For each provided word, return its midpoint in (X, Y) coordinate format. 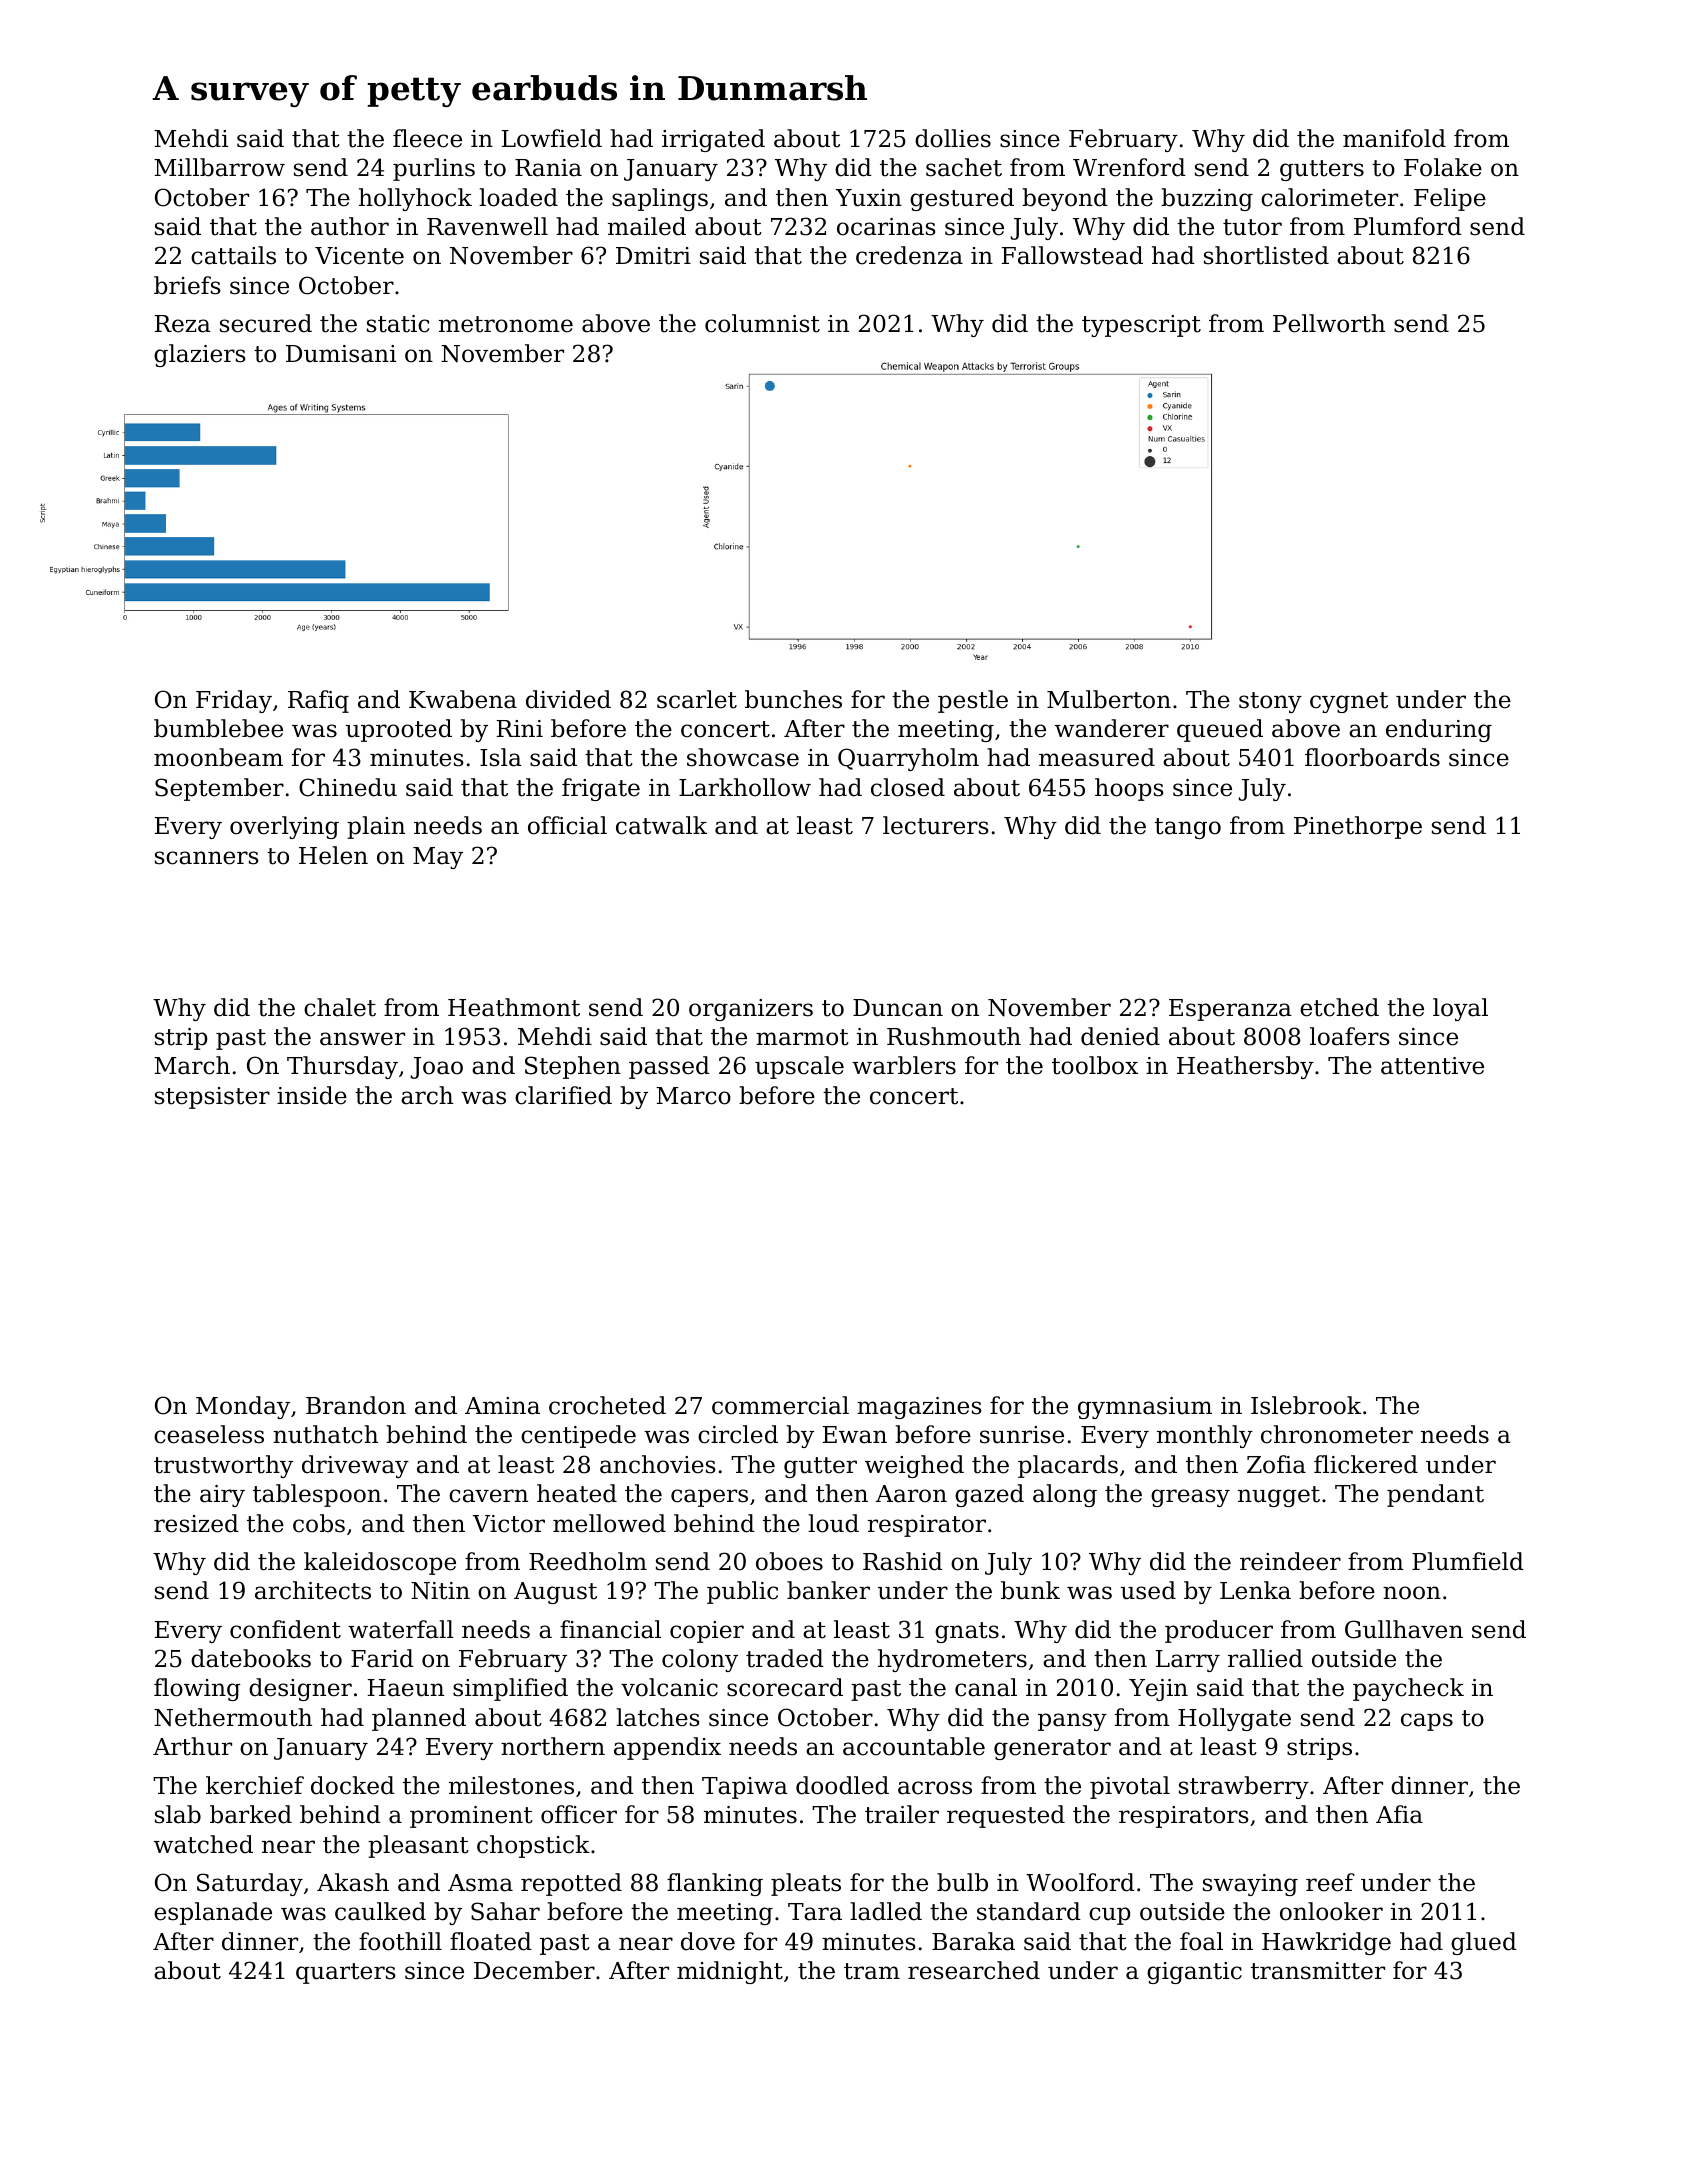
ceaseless (209, 1434)
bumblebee (218, 728)
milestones (511, 1785)
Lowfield (552, 138)
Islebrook (1306, 1405)
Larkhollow (745, 787)
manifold (1394, 138)
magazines (919, 1408)
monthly (1205, 1436)
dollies (953, 138)
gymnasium (1145, 1408)
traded (785, 1658)
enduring (1439, 730)
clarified (563, 1095)
